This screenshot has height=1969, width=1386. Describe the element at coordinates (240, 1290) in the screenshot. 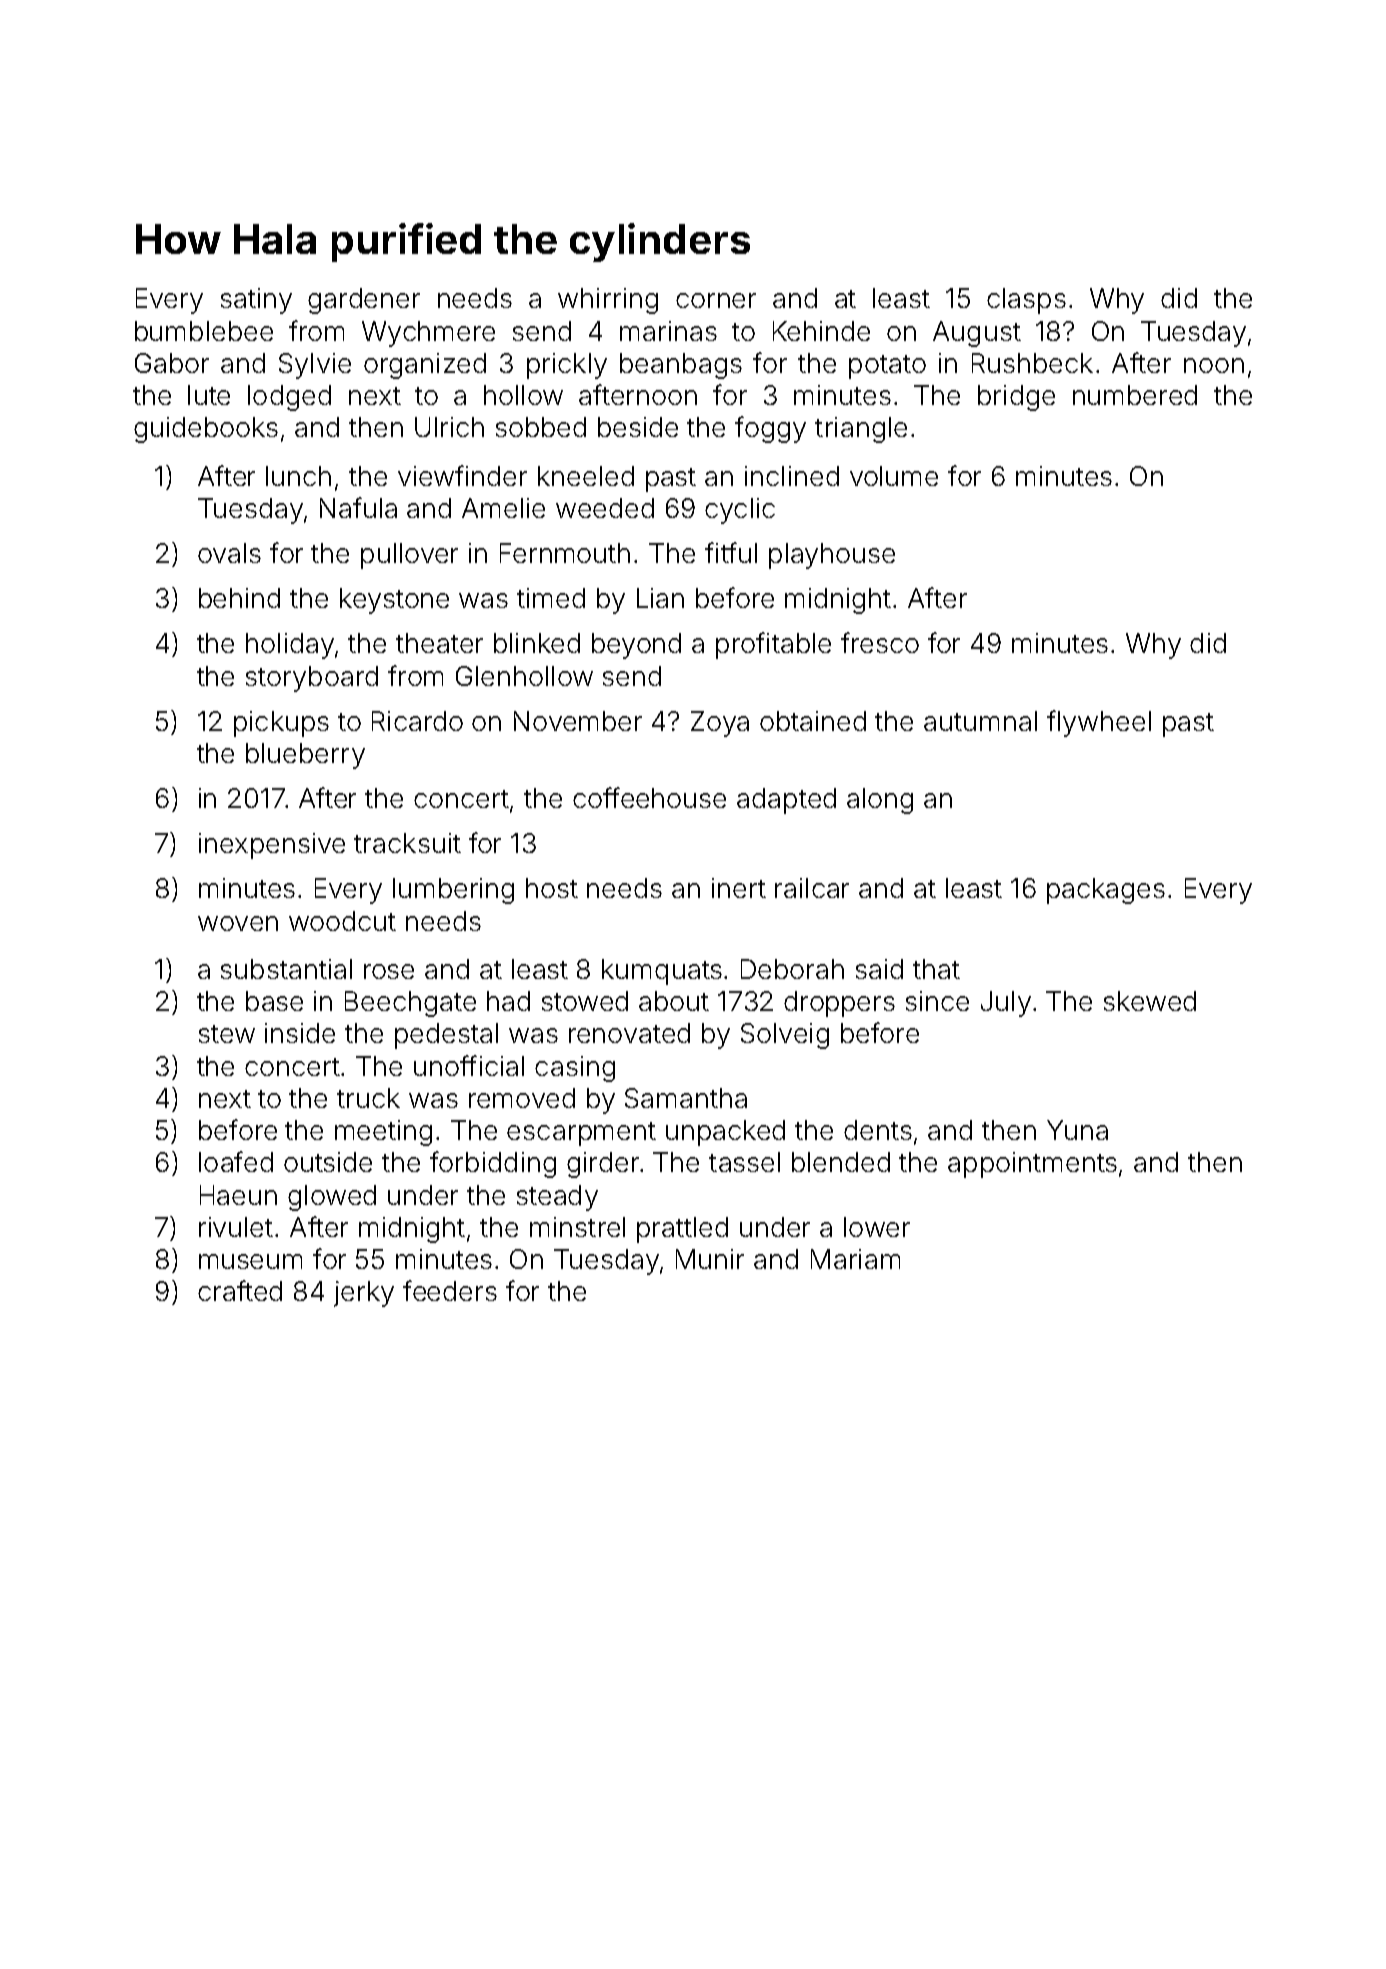

I see `crafted` at that location.
